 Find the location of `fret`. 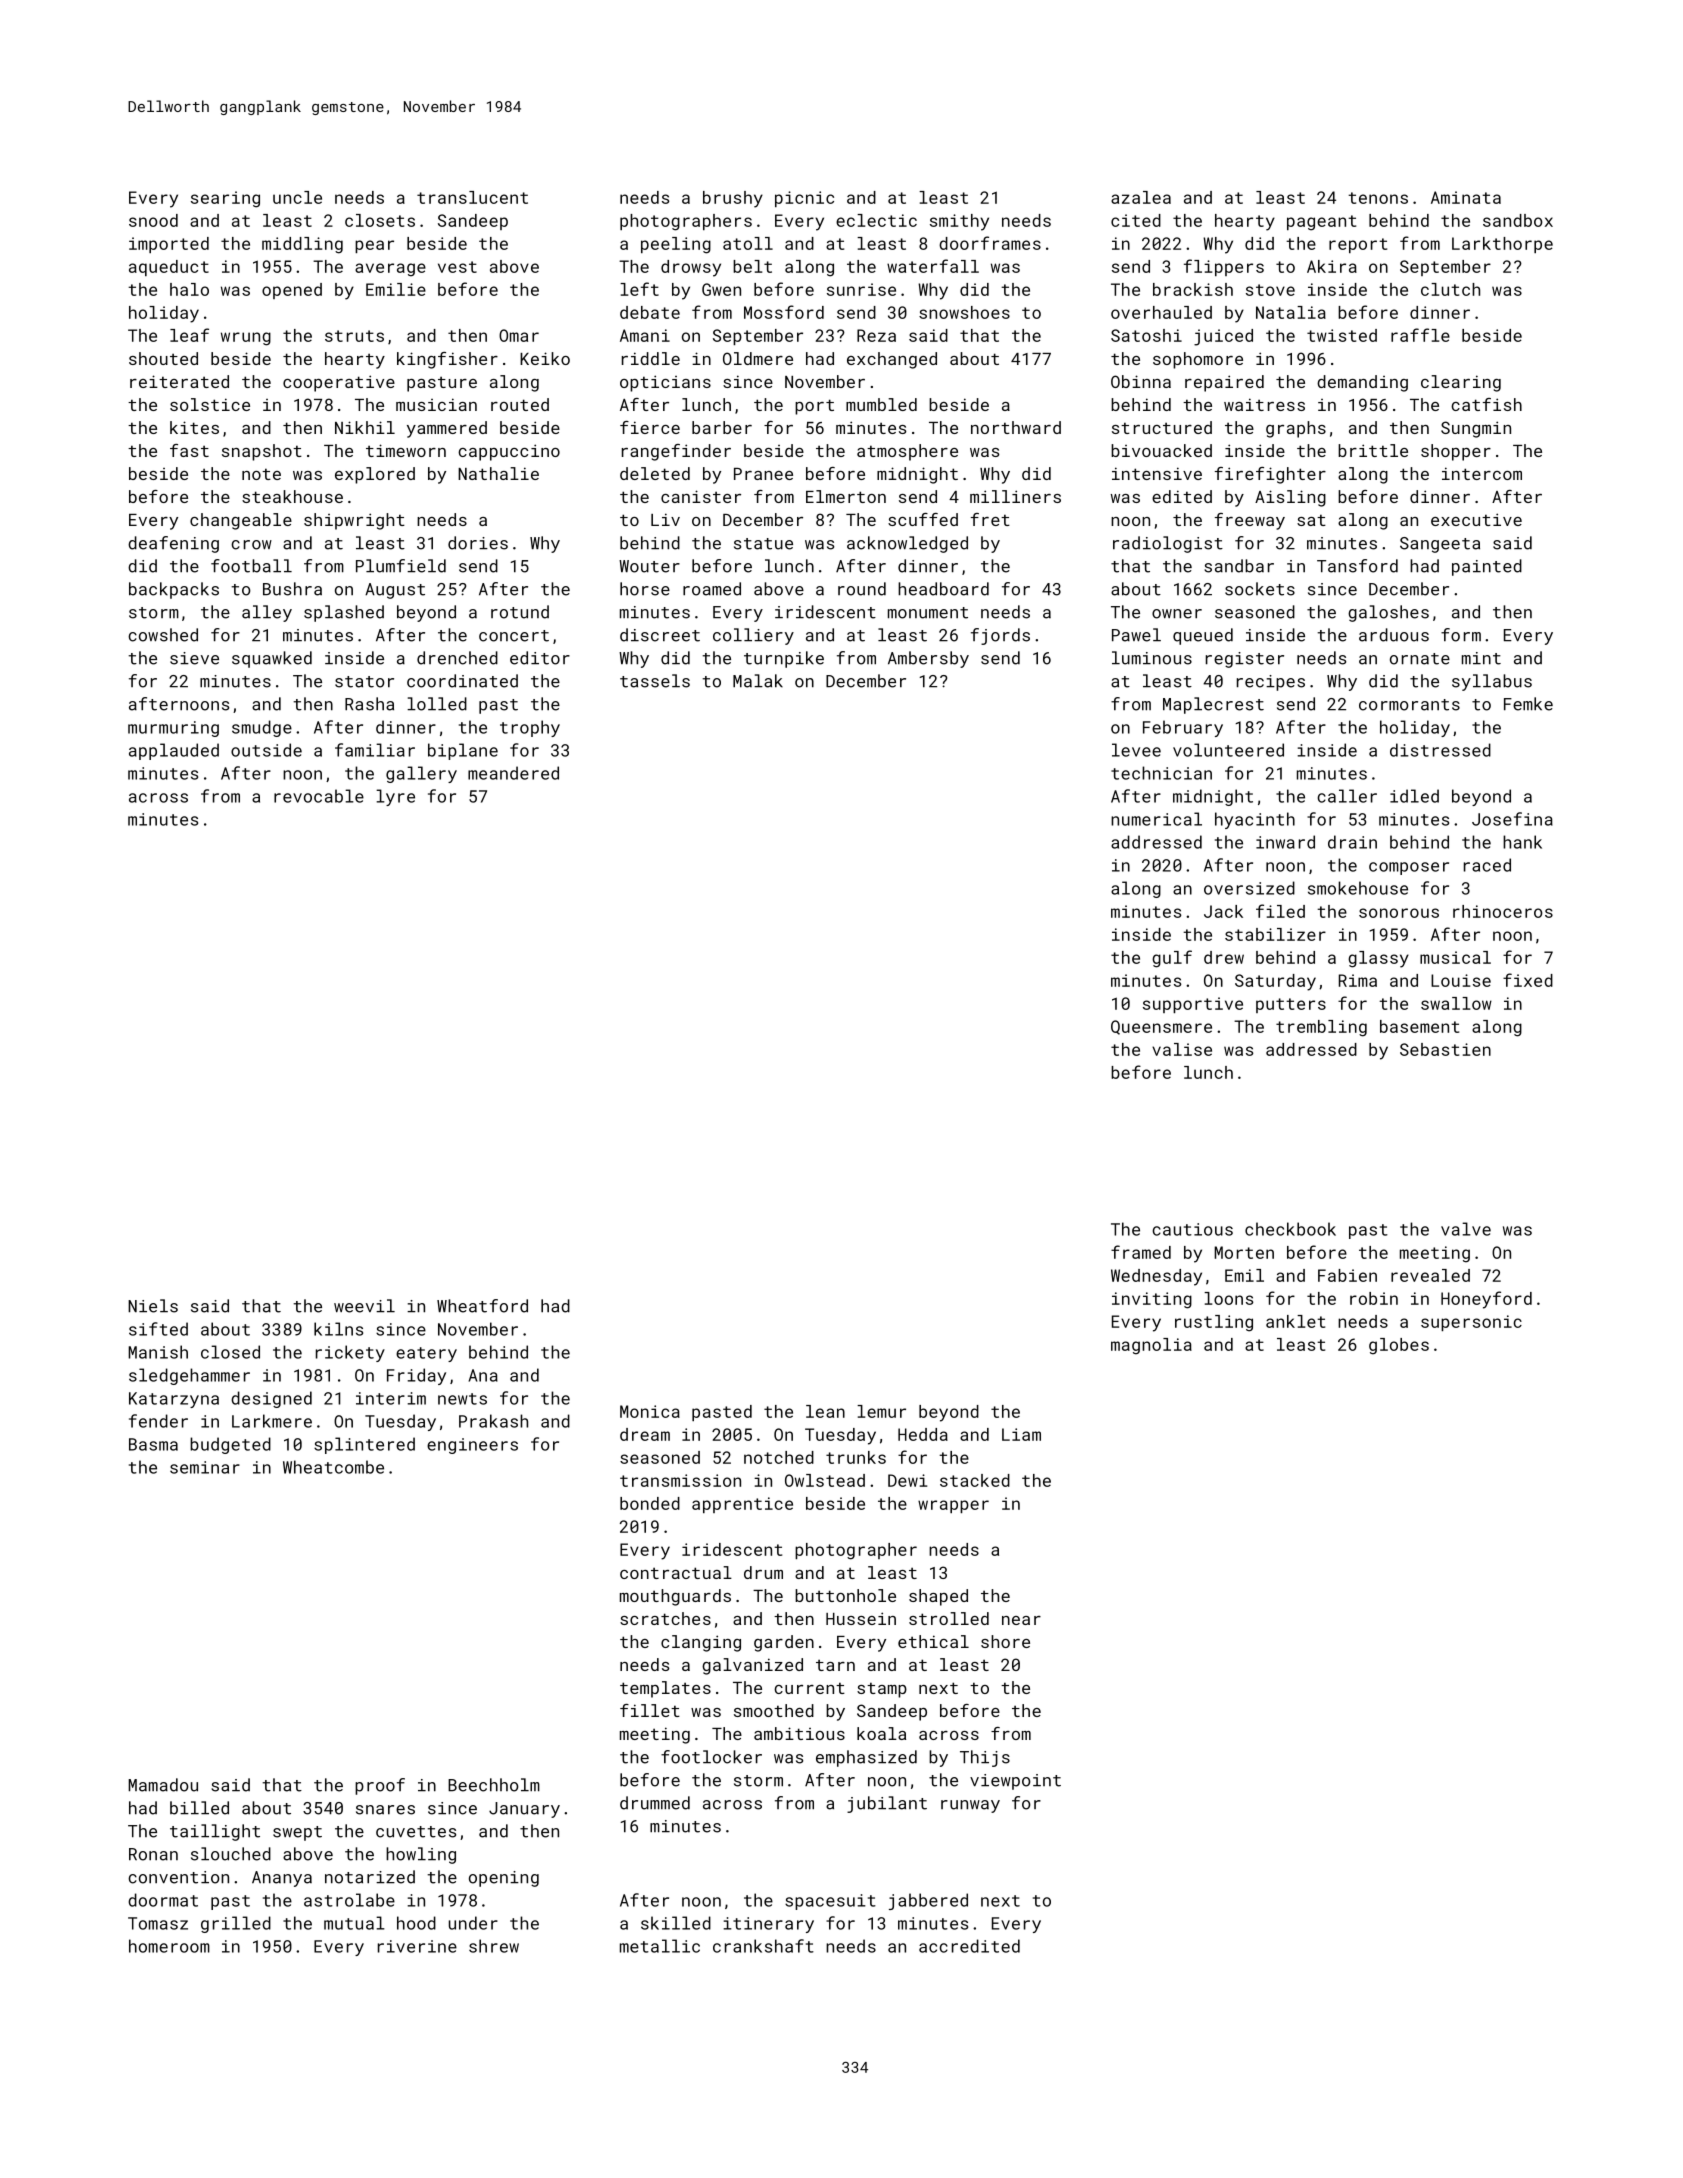

fret is located at coordinates (990, 519).
